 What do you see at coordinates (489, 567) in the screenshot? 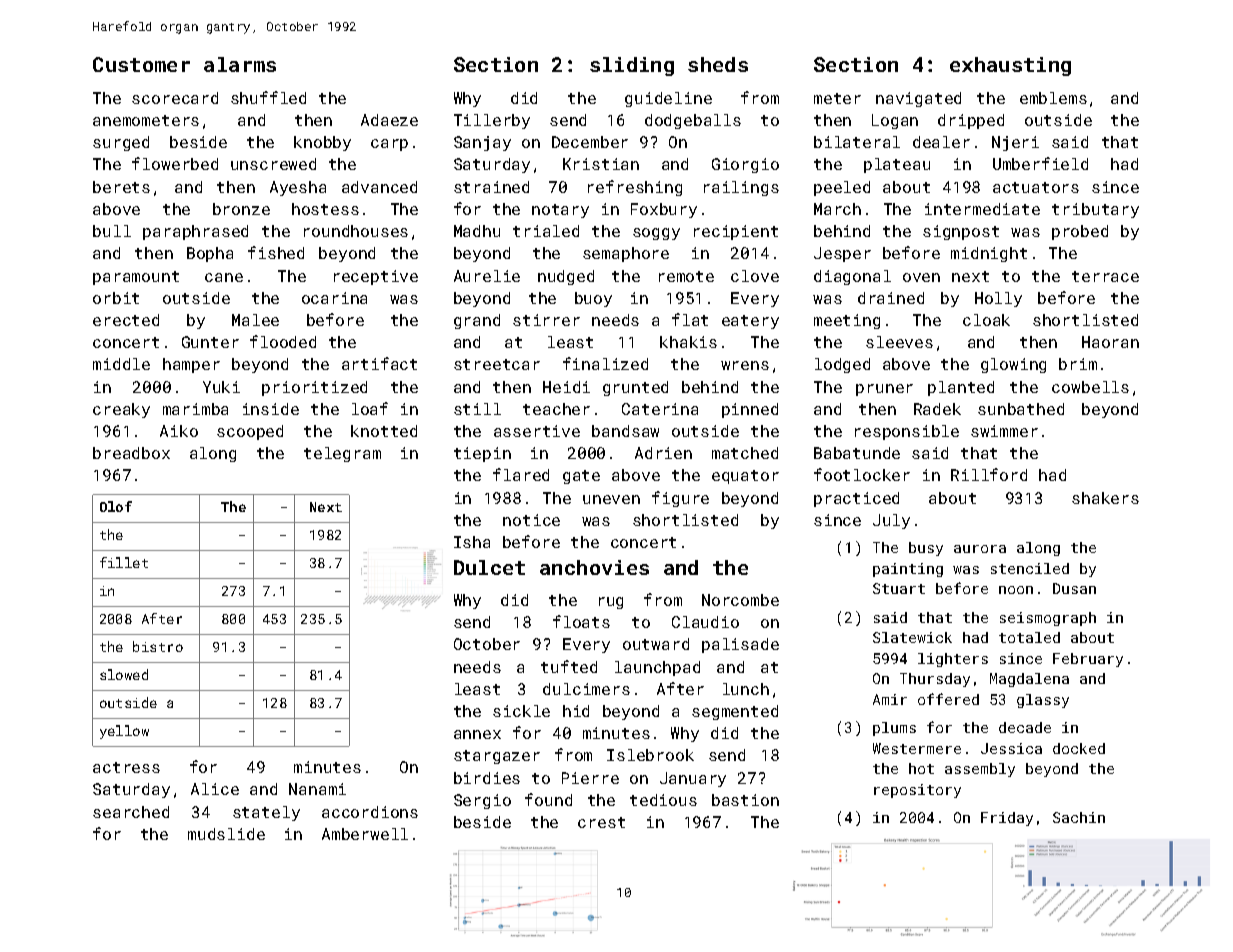
I see `Dulcet` at bounding box center [489, 567].
